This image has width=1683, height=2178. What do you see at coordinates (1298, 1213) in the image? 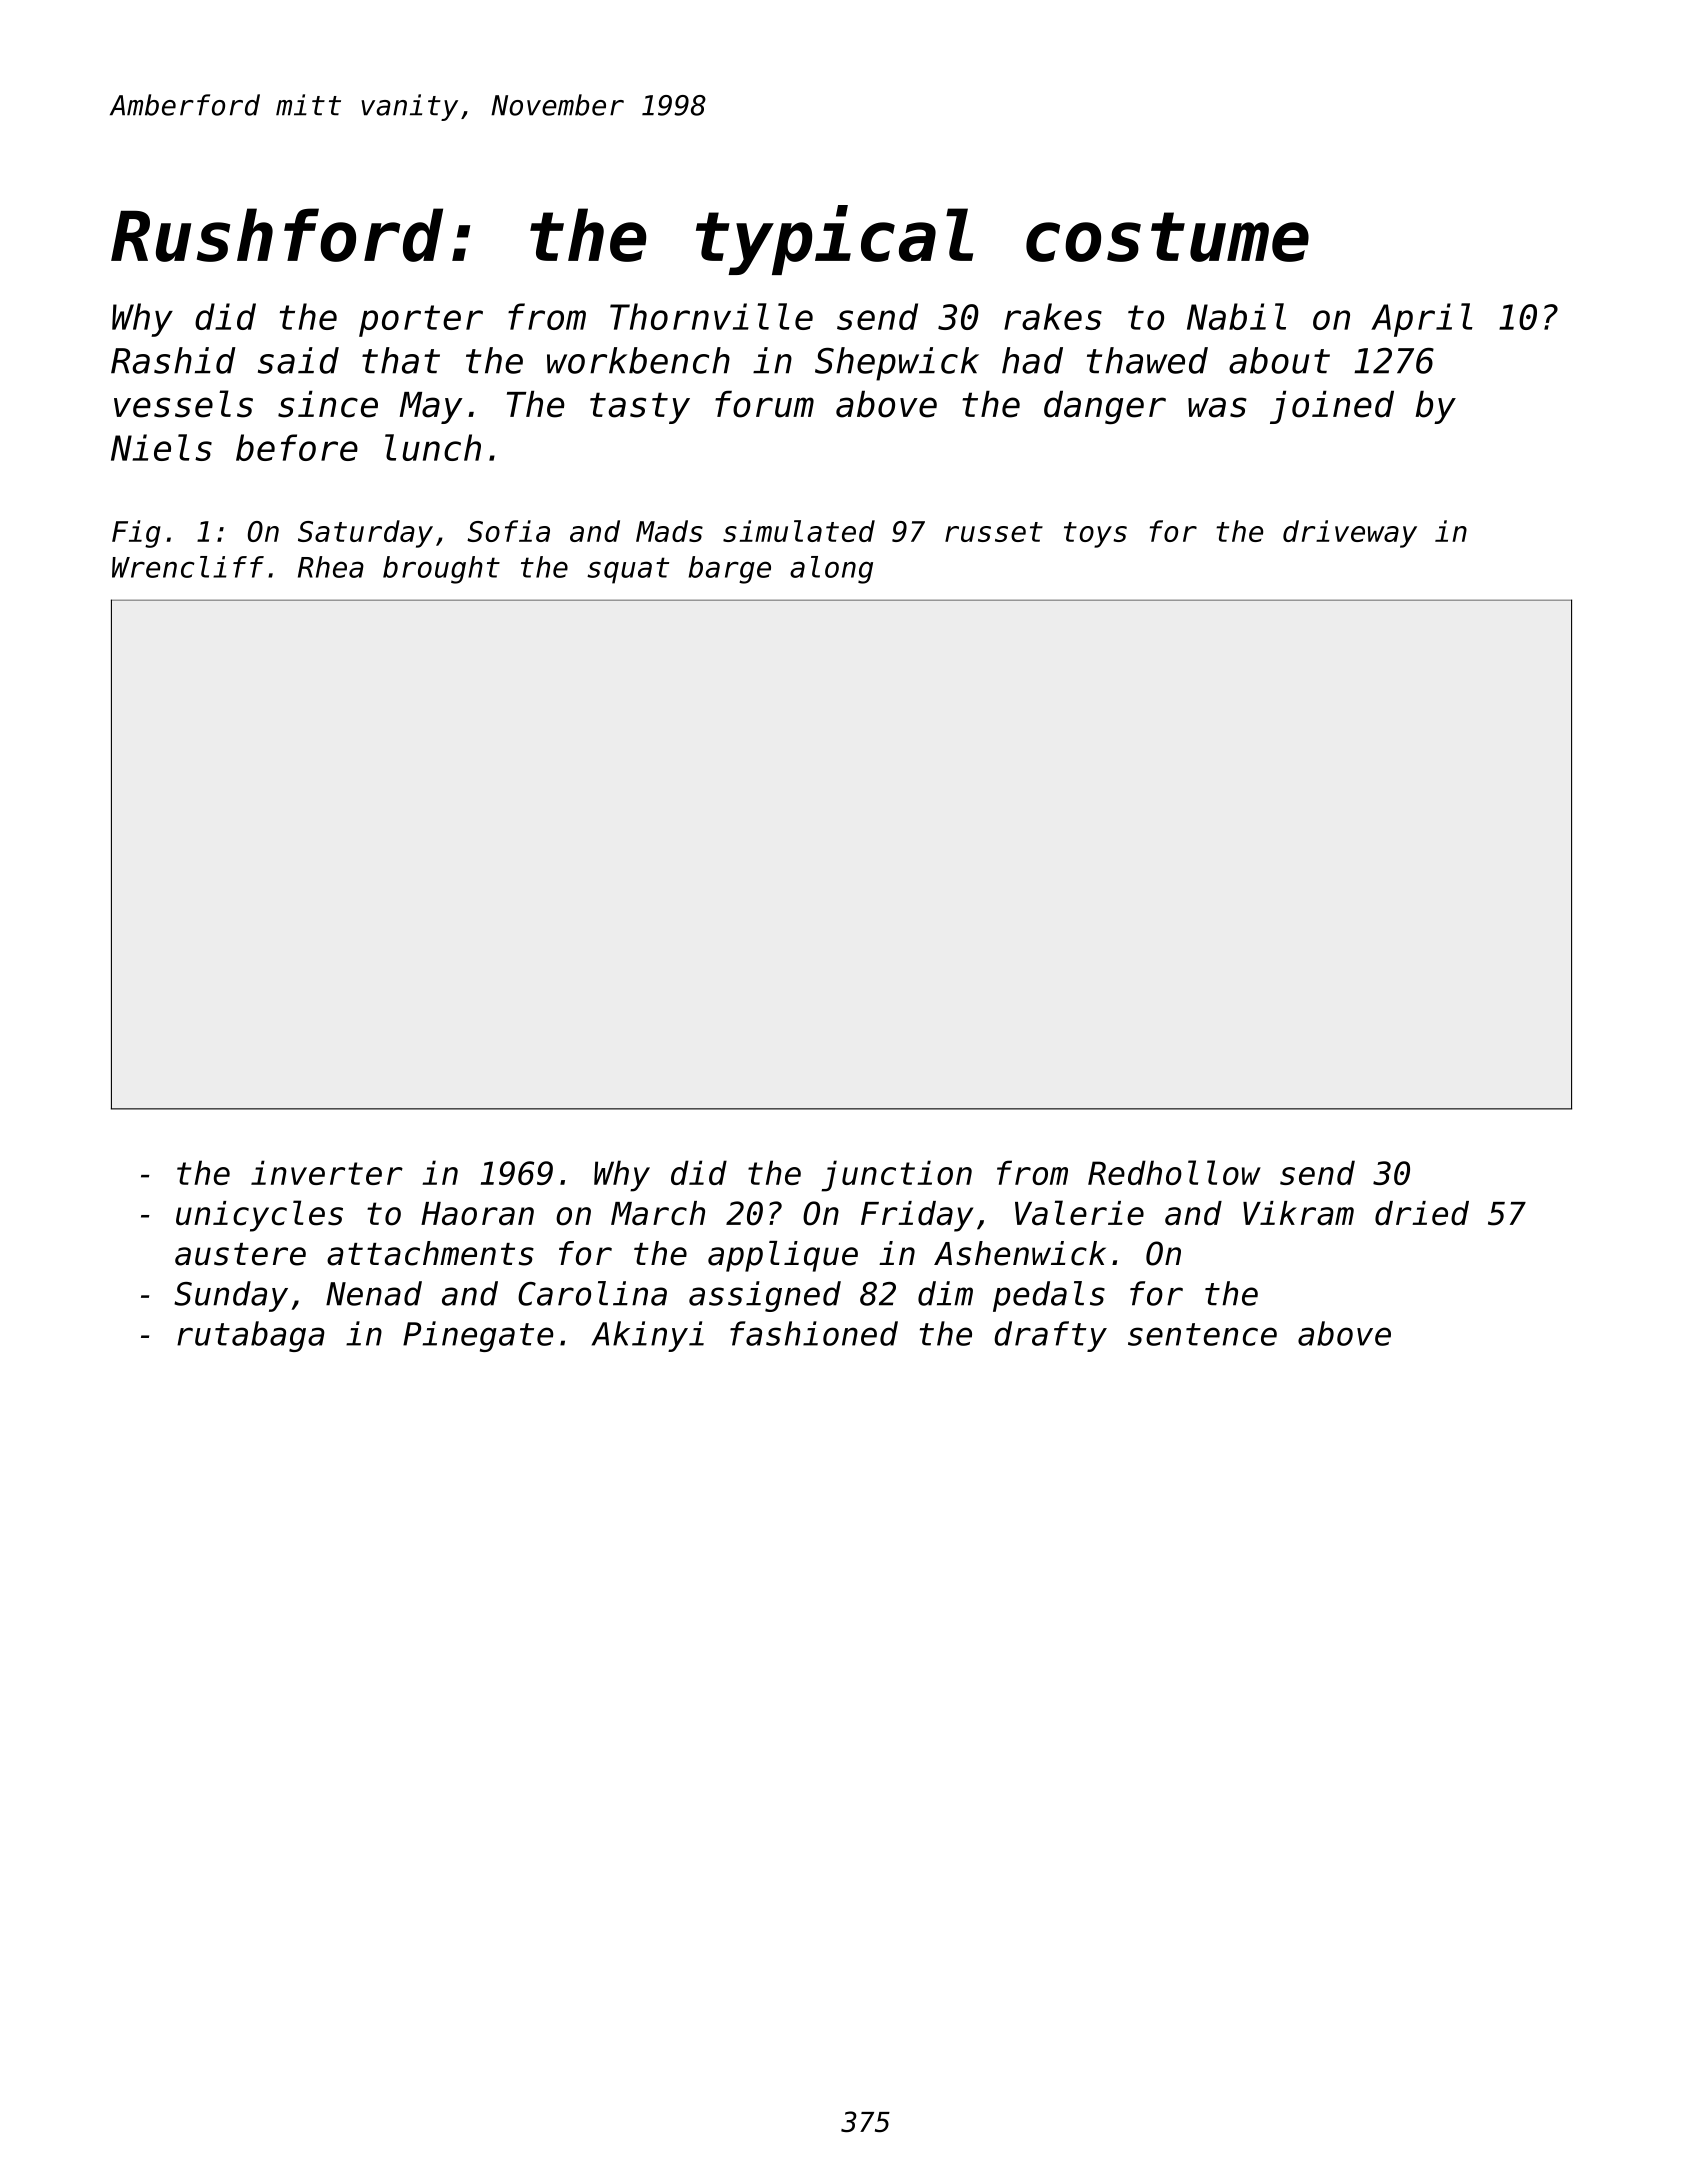
I see `Vikram` at bounding box center [1298, 1213].
